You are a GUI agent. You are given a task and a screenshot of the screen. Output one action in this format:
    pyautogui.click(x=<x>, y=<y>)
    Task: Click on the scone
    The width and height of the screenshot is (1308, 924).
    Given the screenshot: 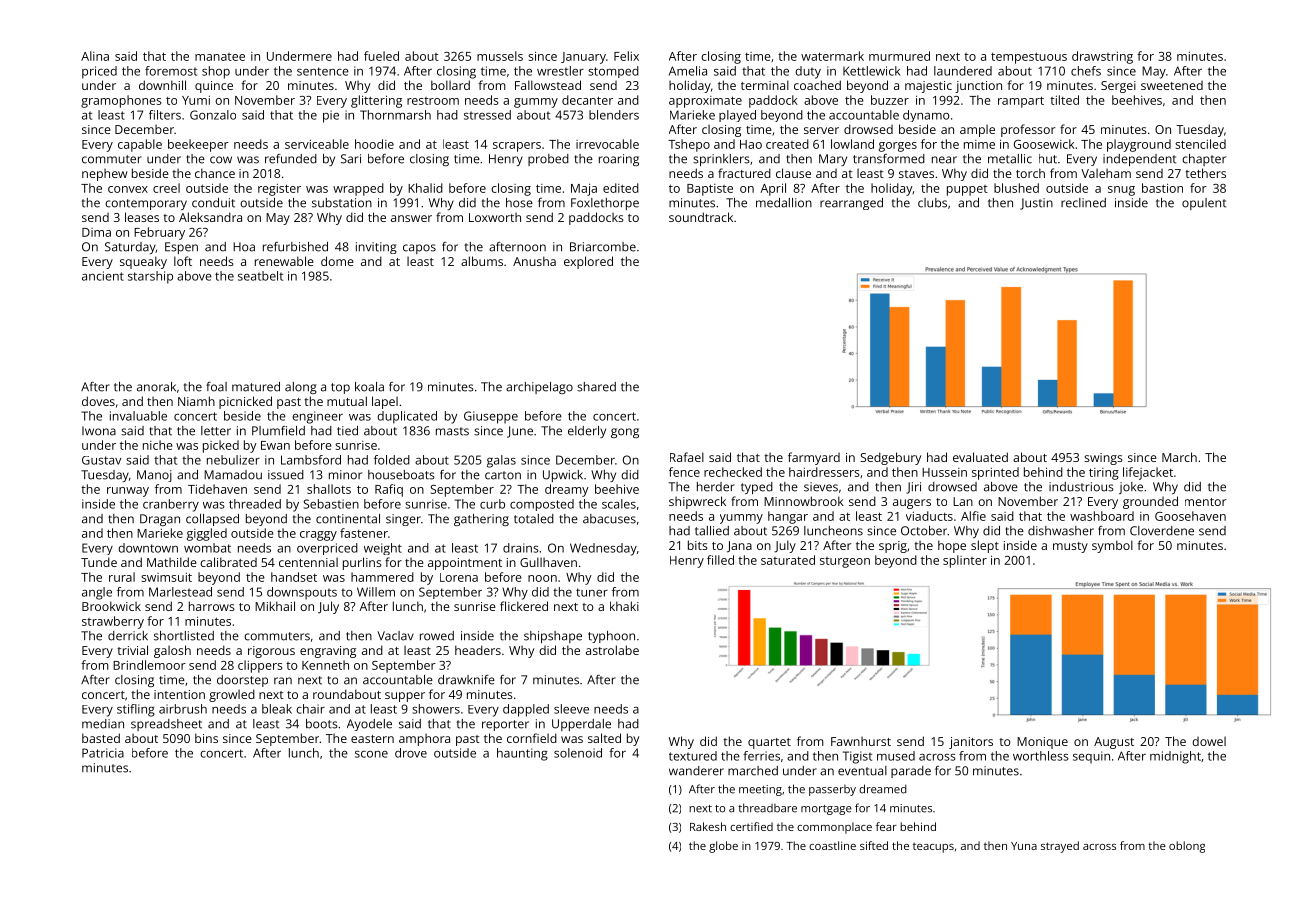 What is the action you would take?
    pyautogui.click(x=371, y=754)
